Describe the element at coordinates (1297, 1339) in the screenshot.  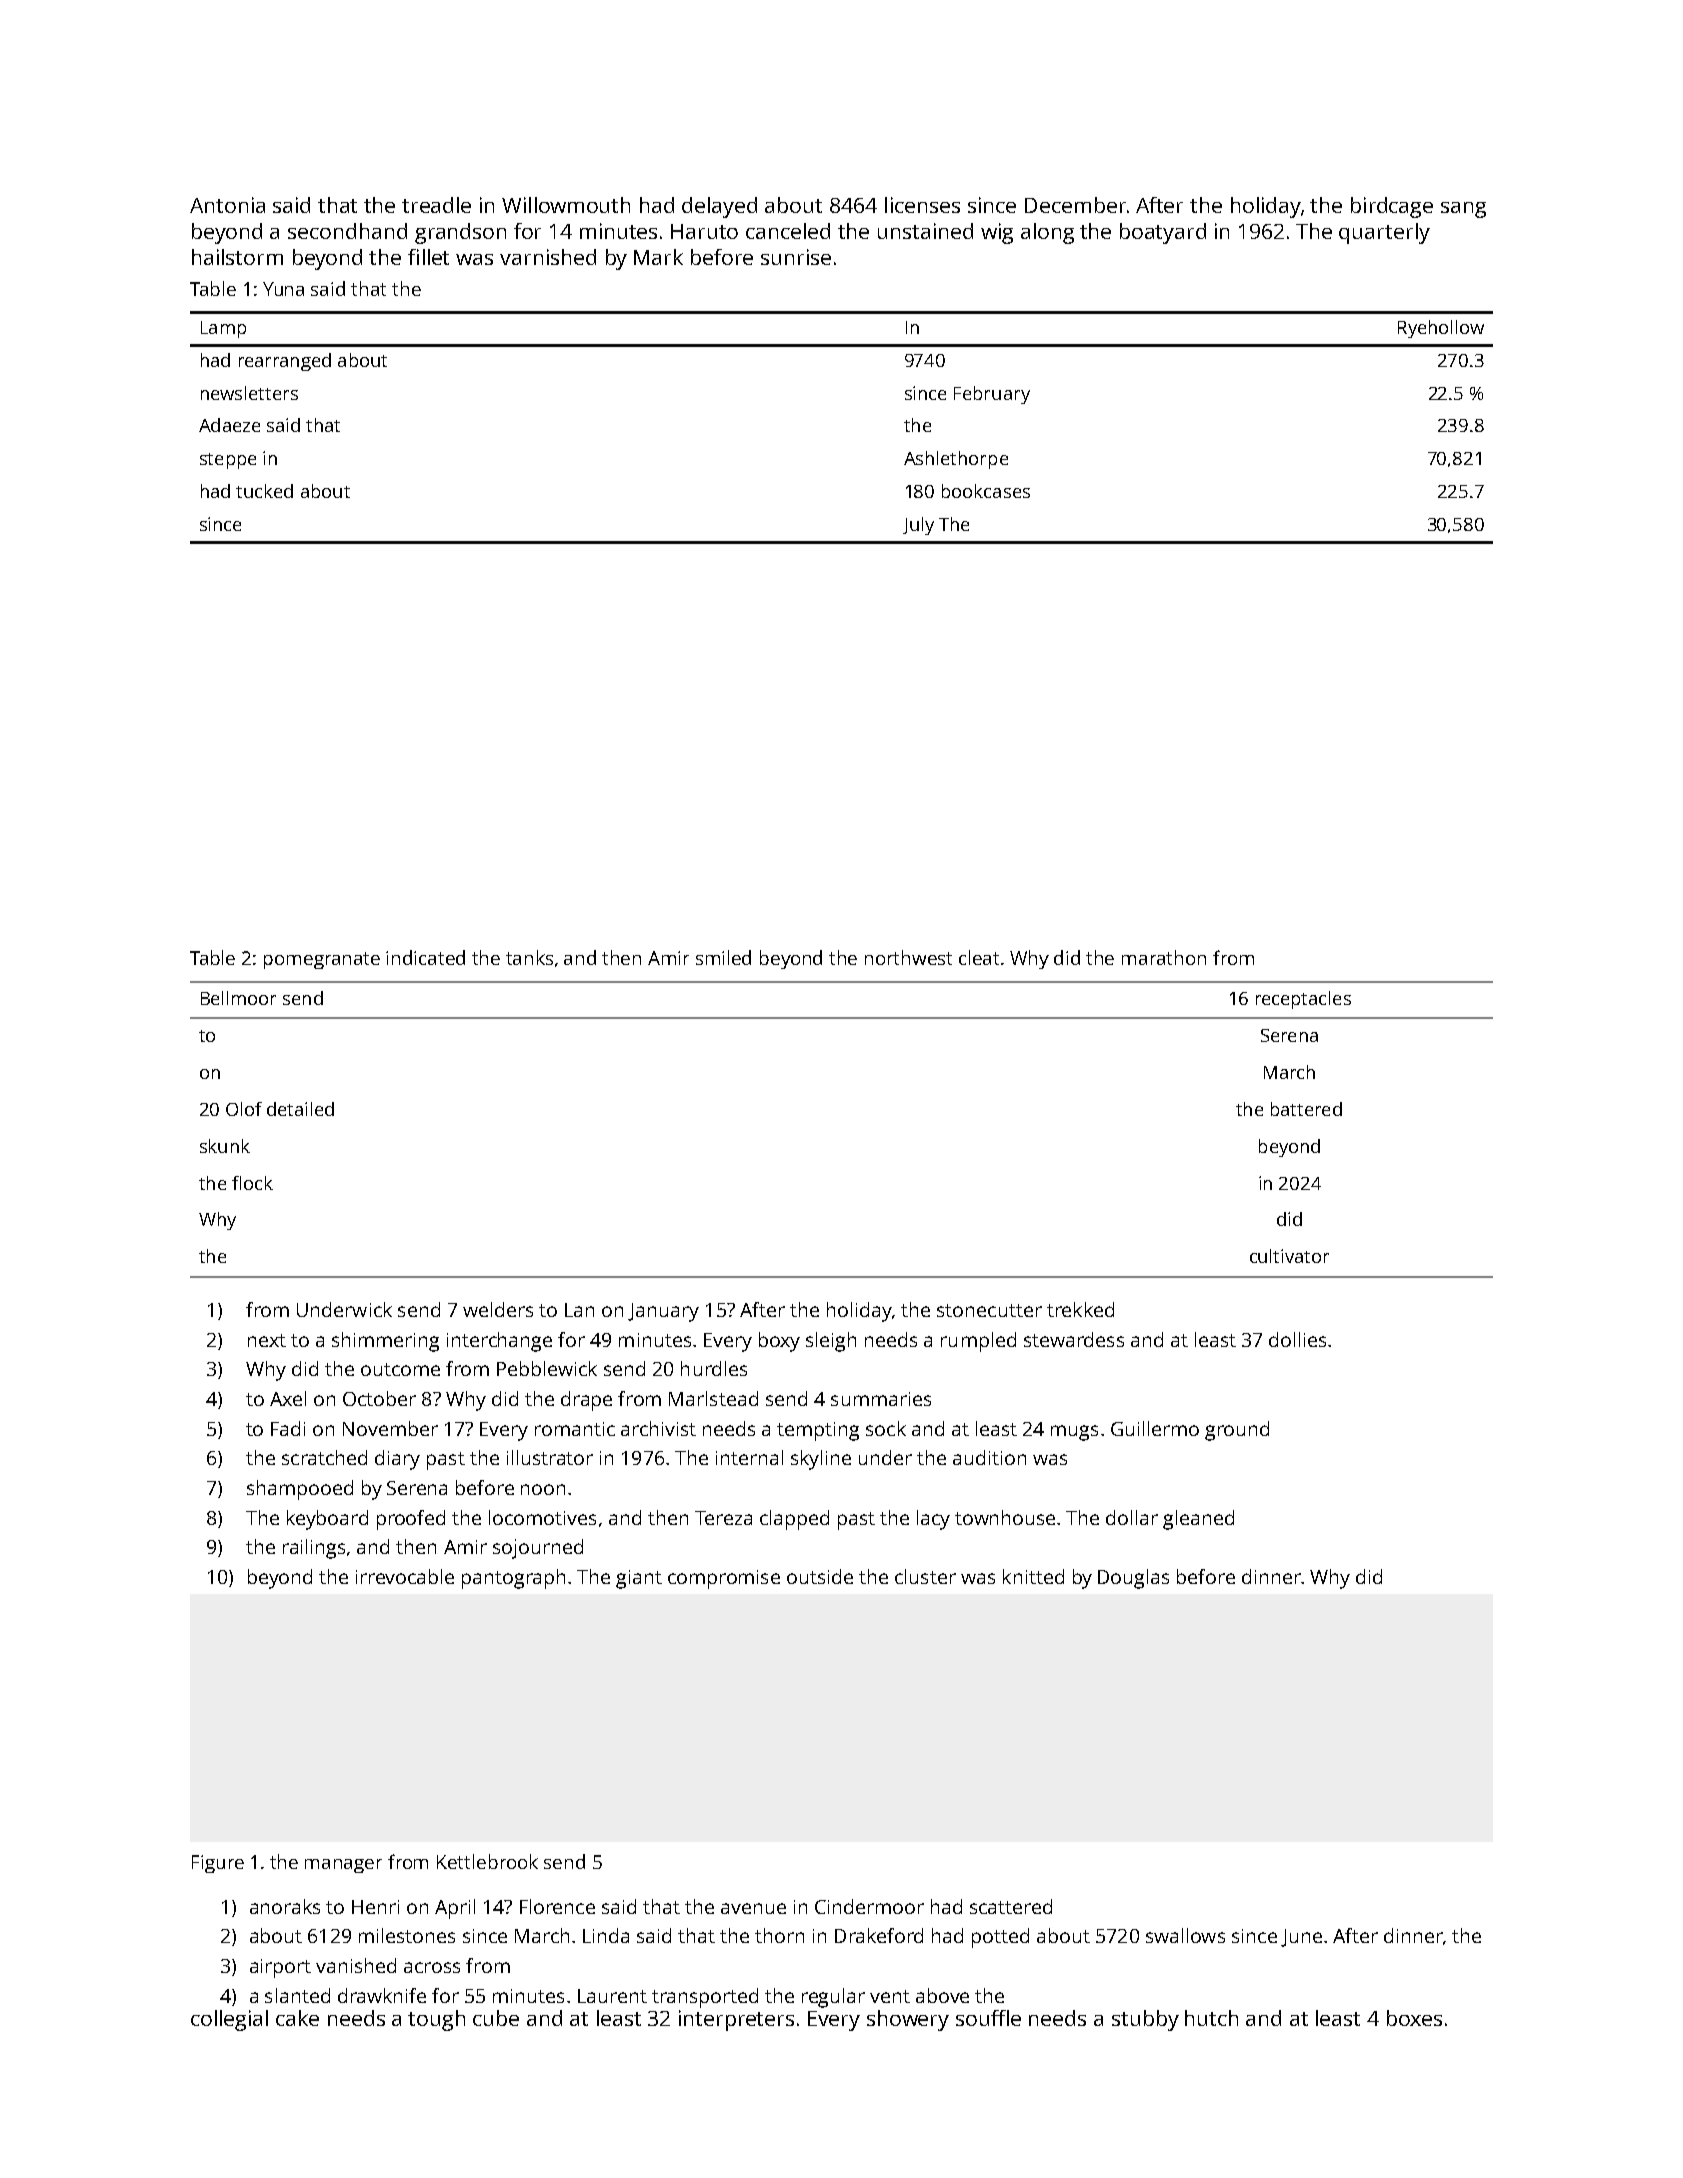
I see `dollies` at that location.
